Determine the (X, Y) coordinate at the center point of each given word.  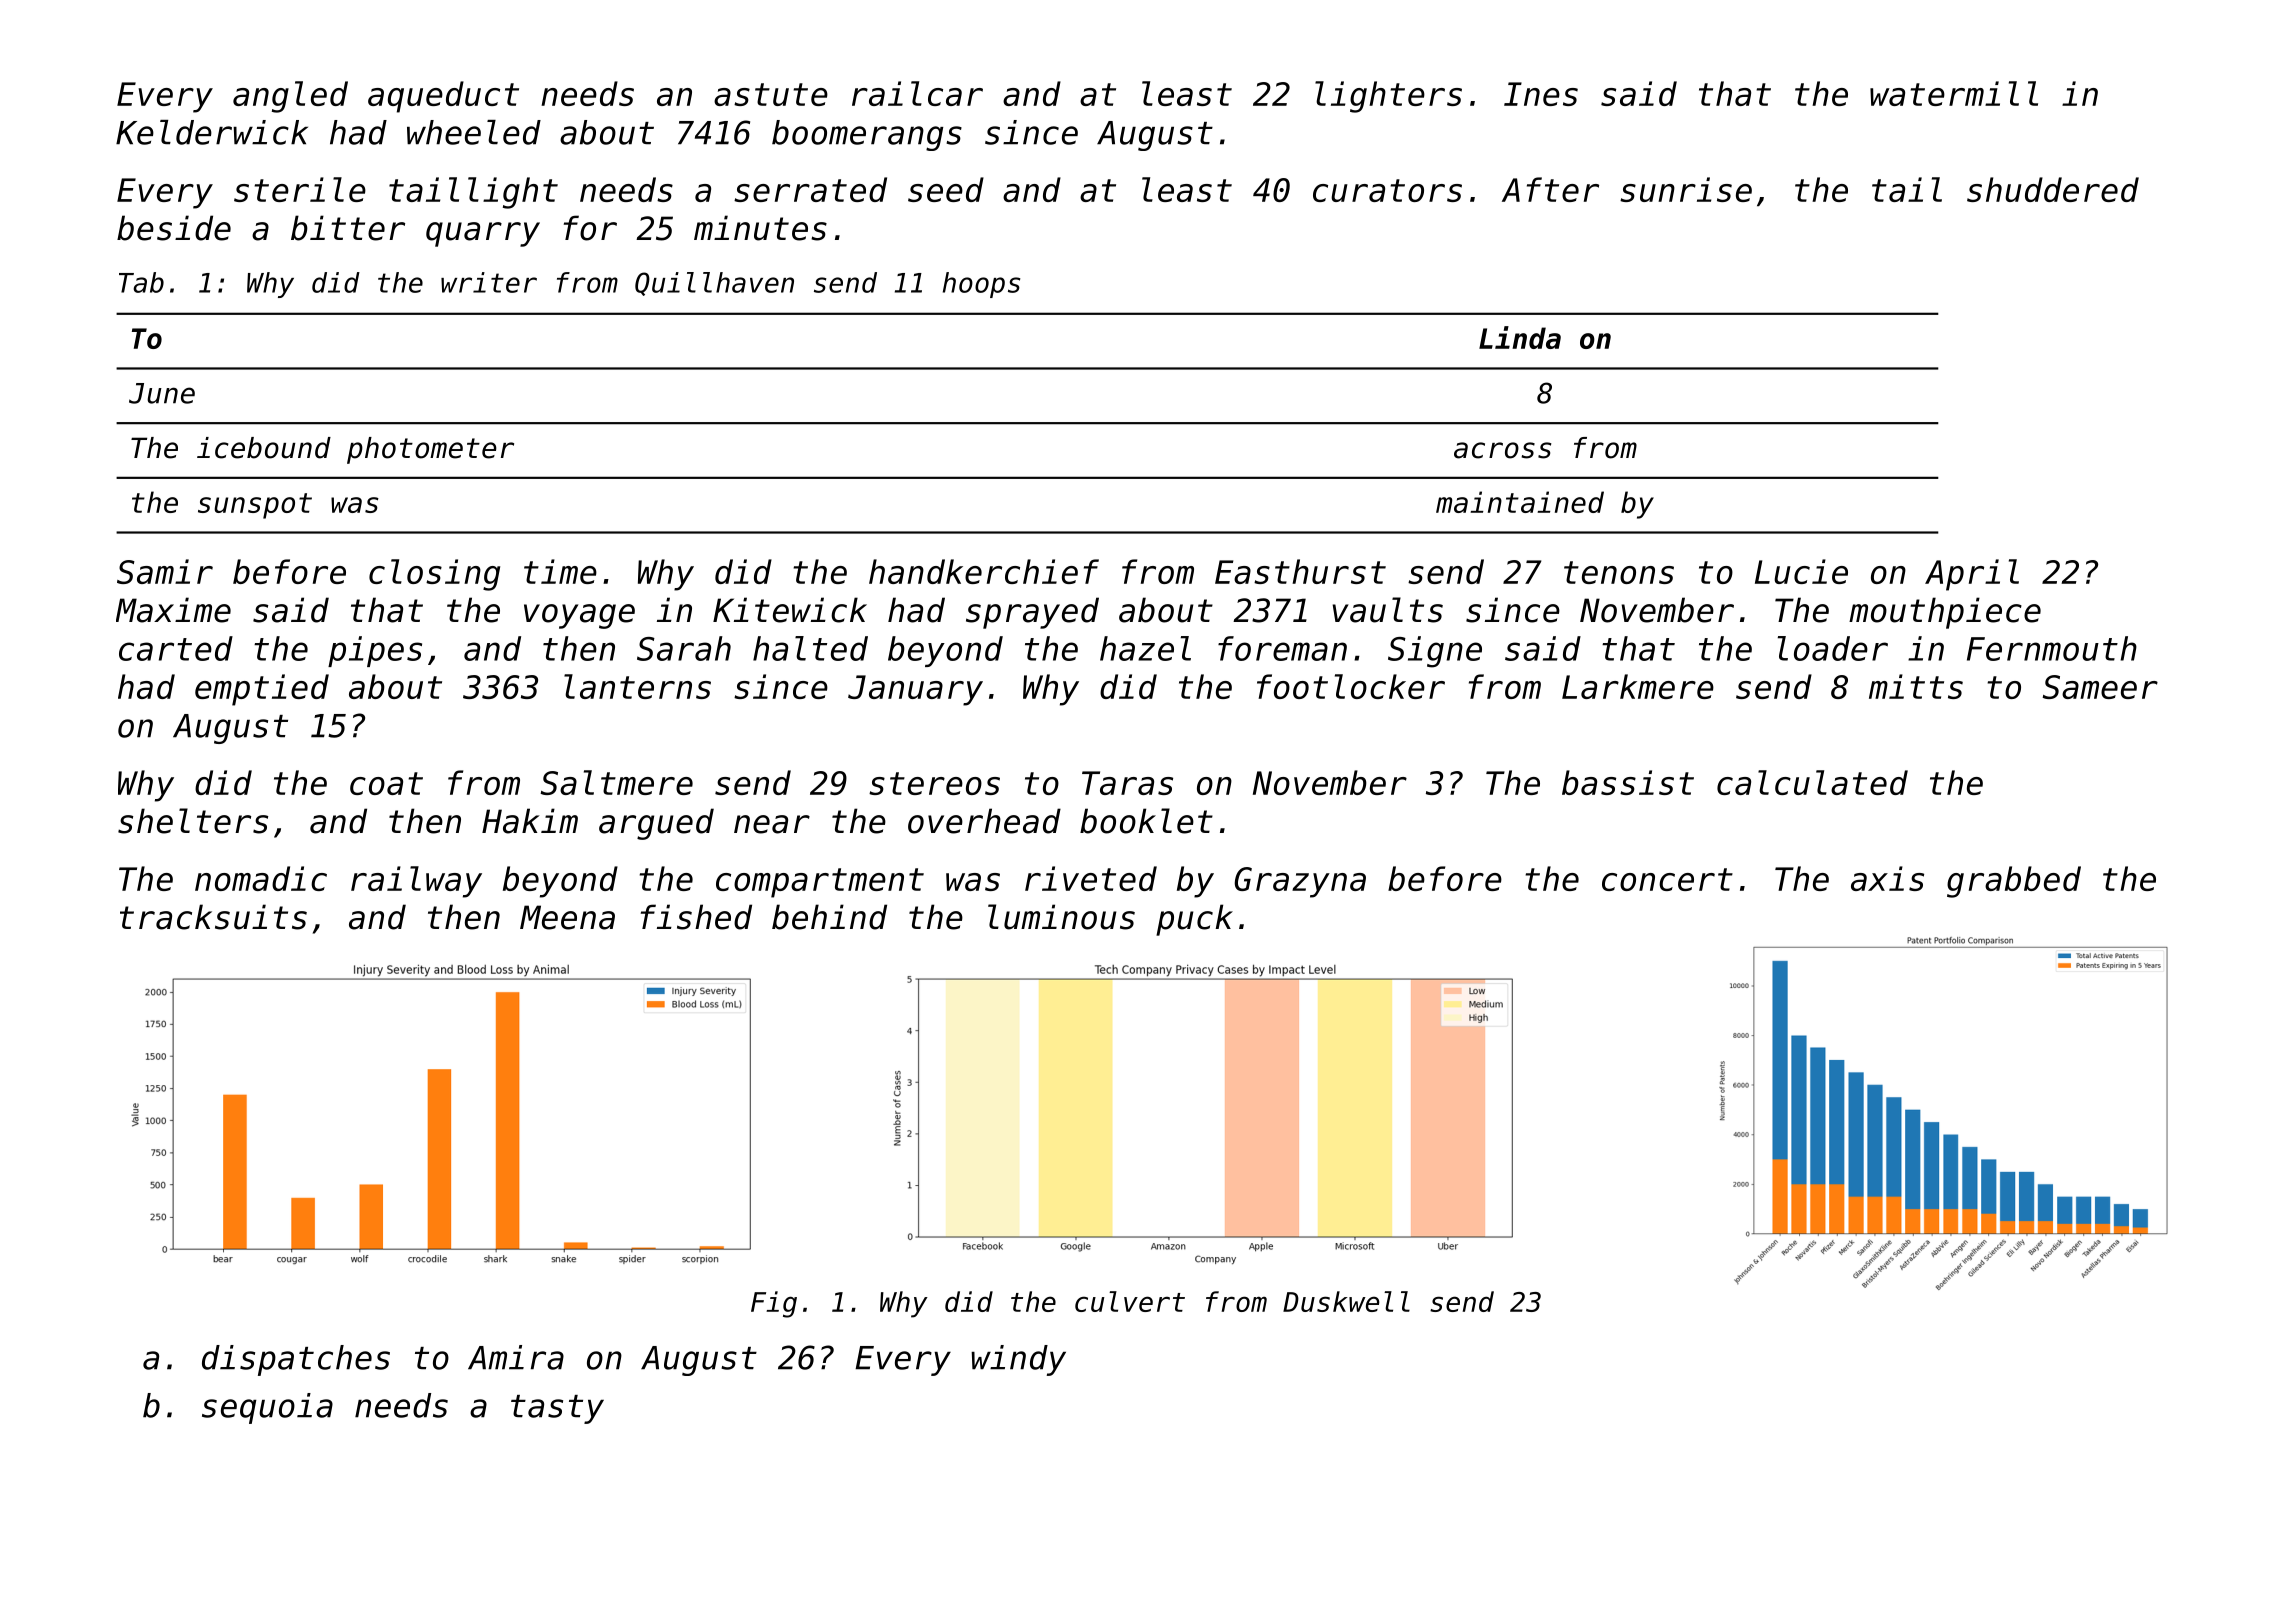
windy (1018, 1360)
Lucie (1801, 571)
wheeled (474, 132)
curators (1387, 190)
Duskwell (1346, 1301)
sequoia (267, 1408)
